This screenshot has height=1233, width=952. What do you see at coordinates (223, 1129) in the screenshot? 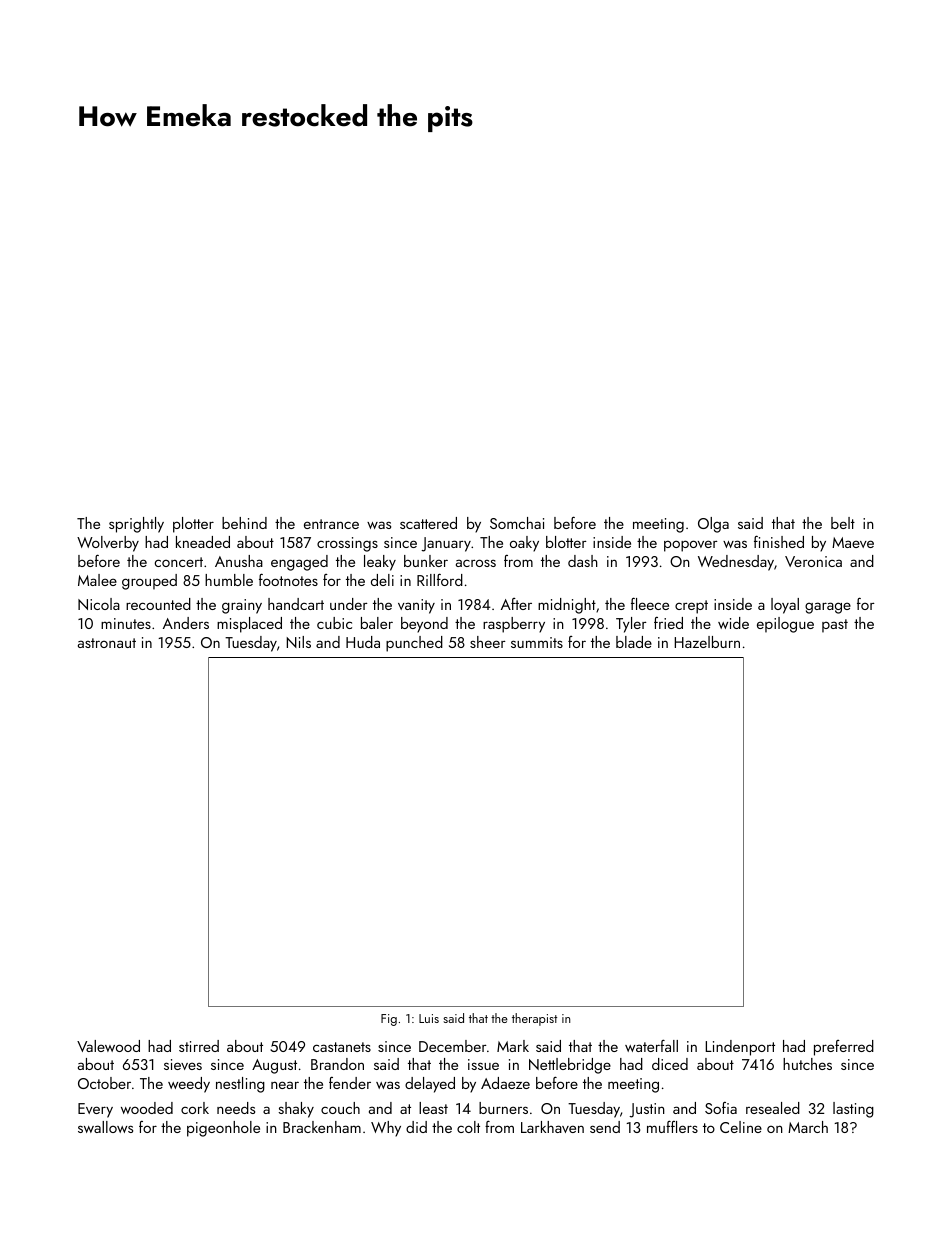
I see `pigeonhole` at bounding box center [223, 1129].
